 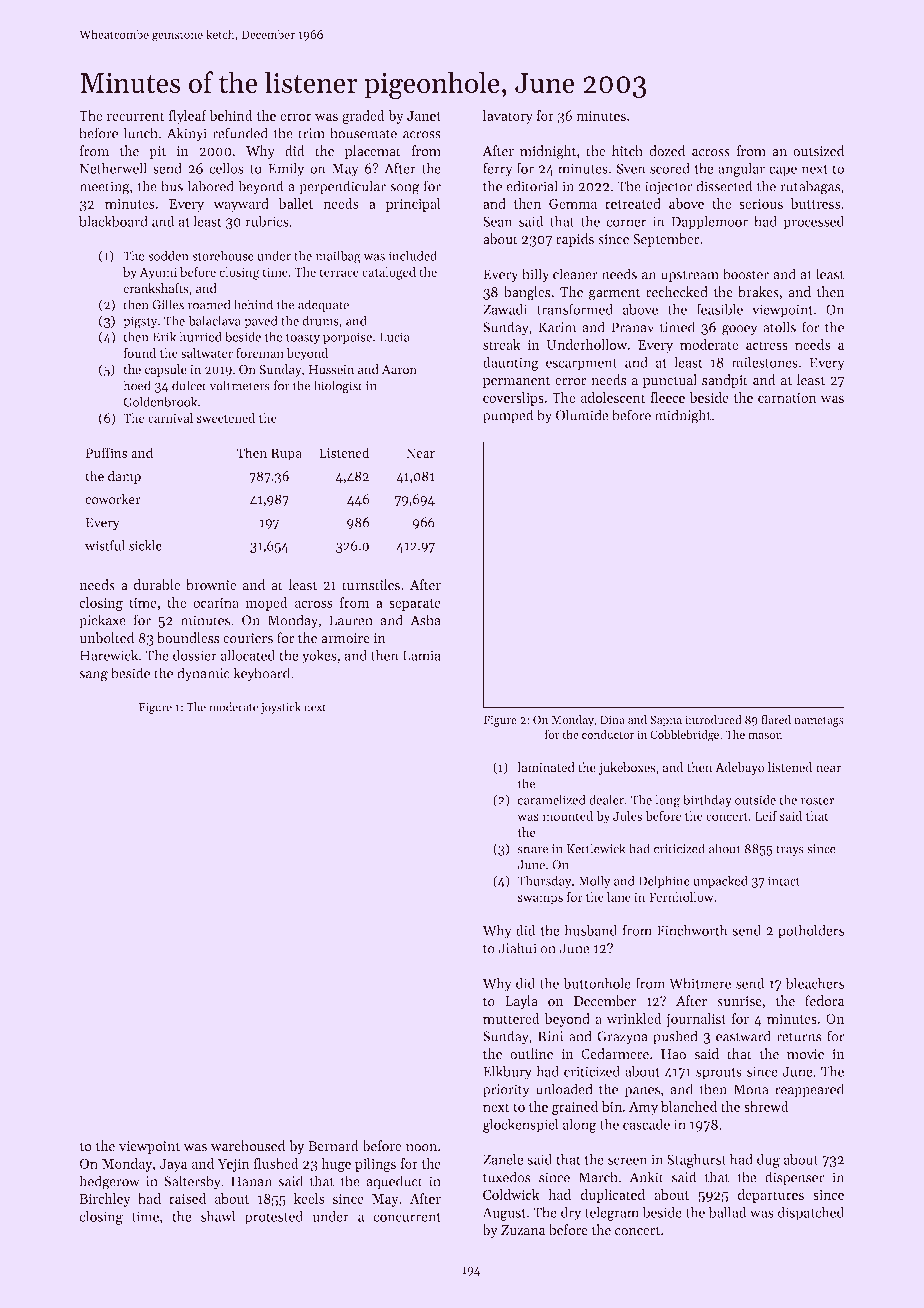 I want to click on snare, so click(x=533, y=850).
